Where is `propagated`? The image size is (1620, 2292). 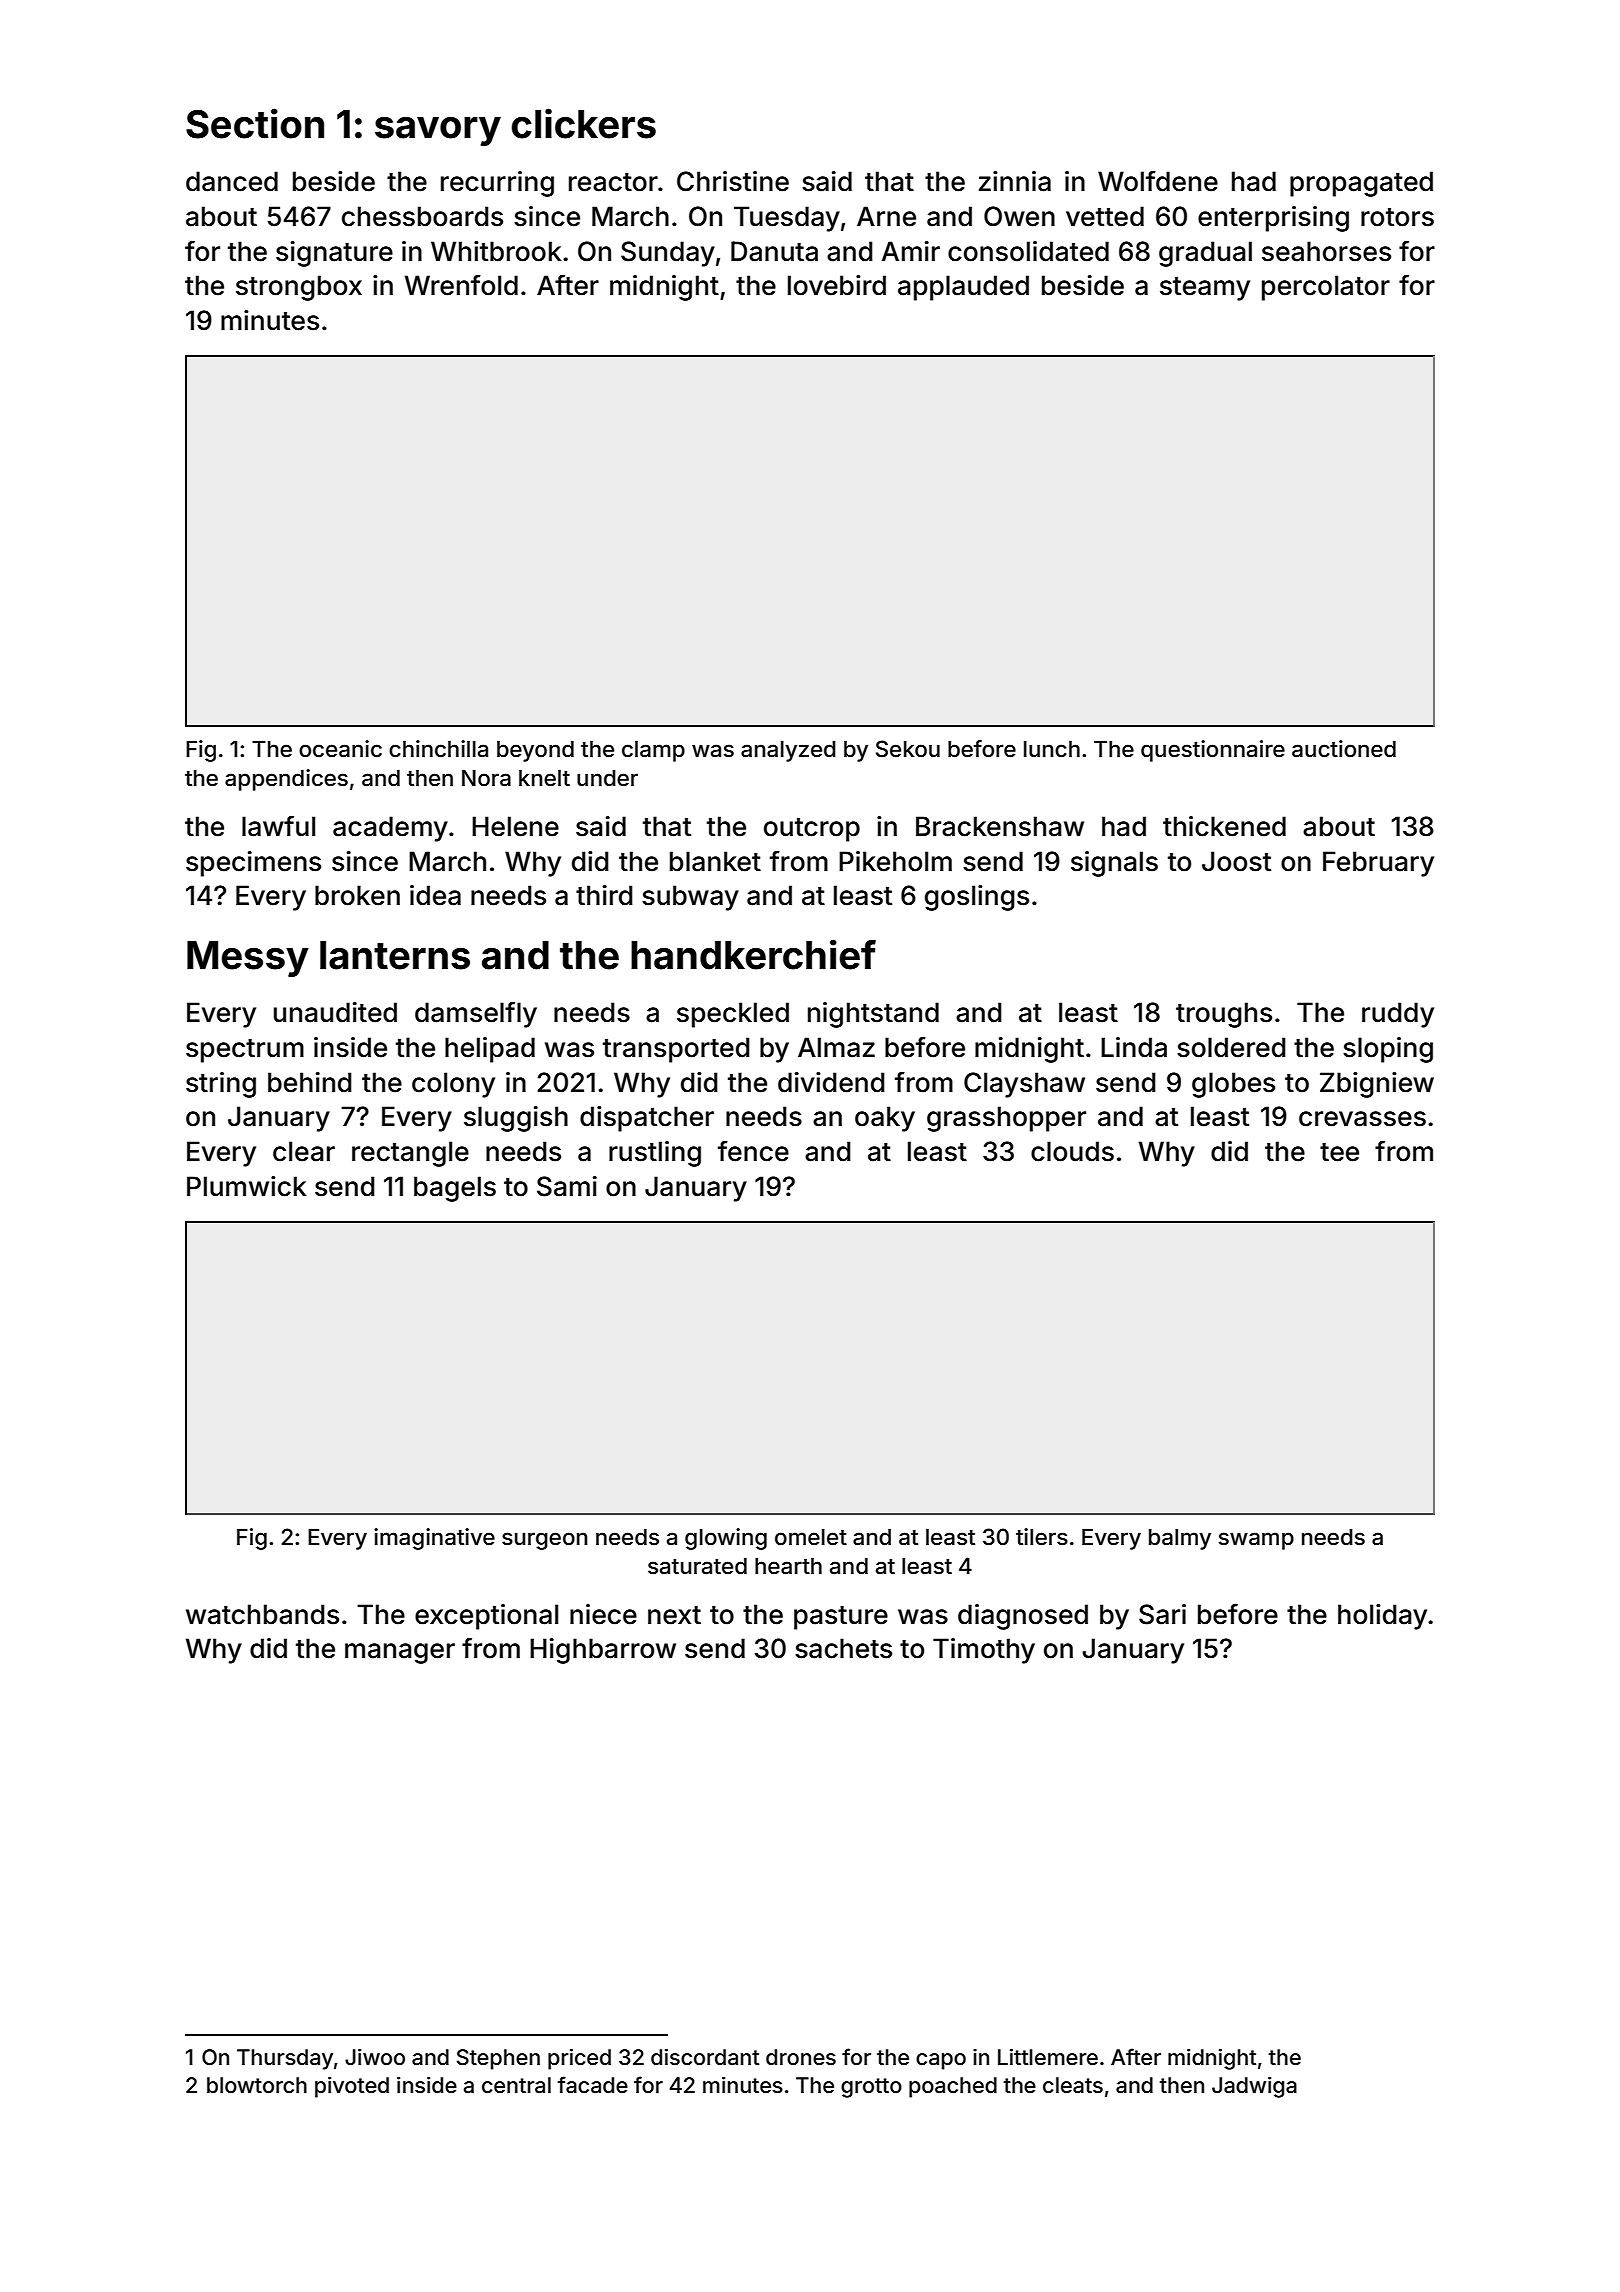 propagated is located at coordinates (1361, 184).
